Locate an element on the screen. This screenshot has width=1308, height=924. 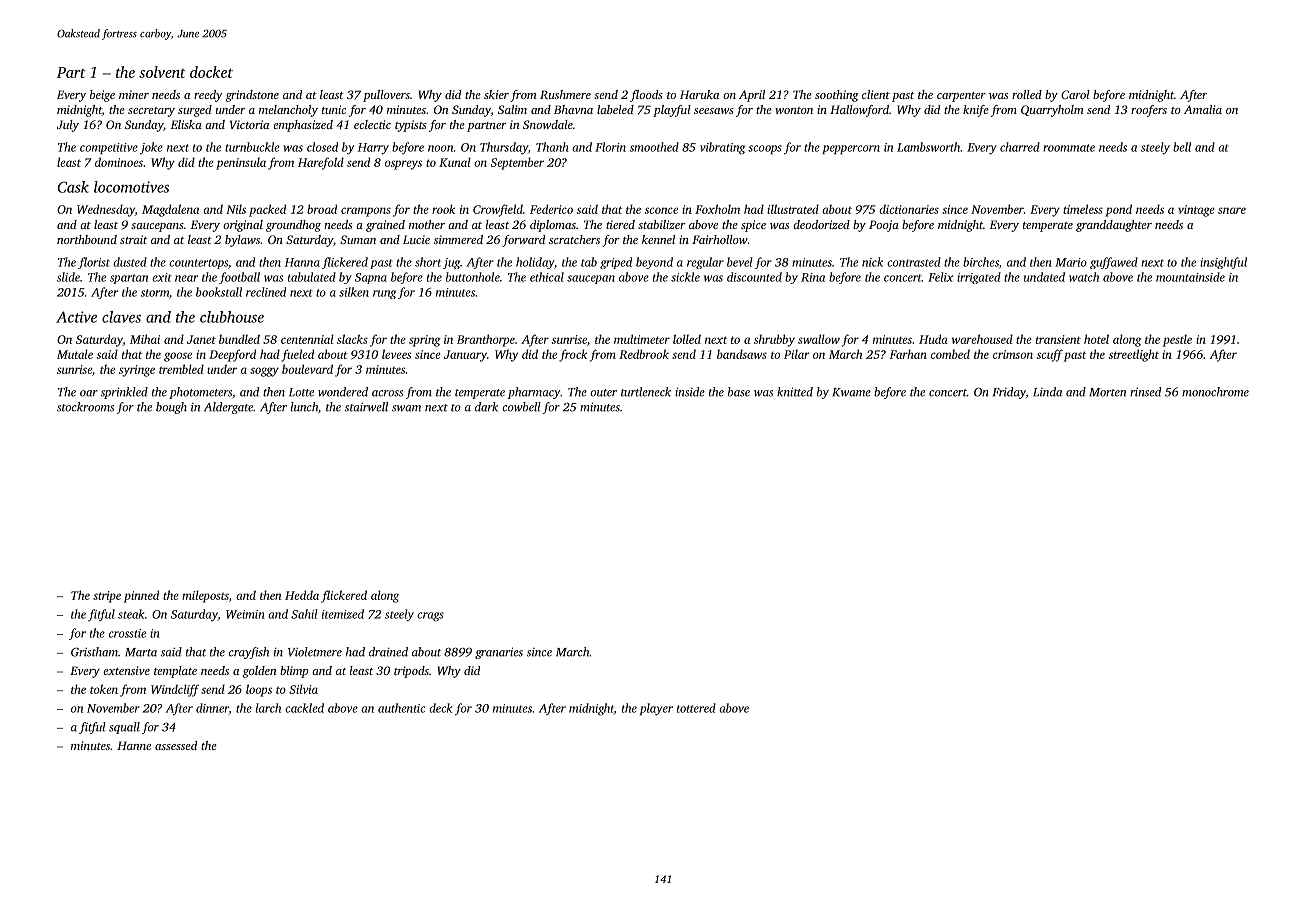
tottered is located at coordinates (696, 708).
